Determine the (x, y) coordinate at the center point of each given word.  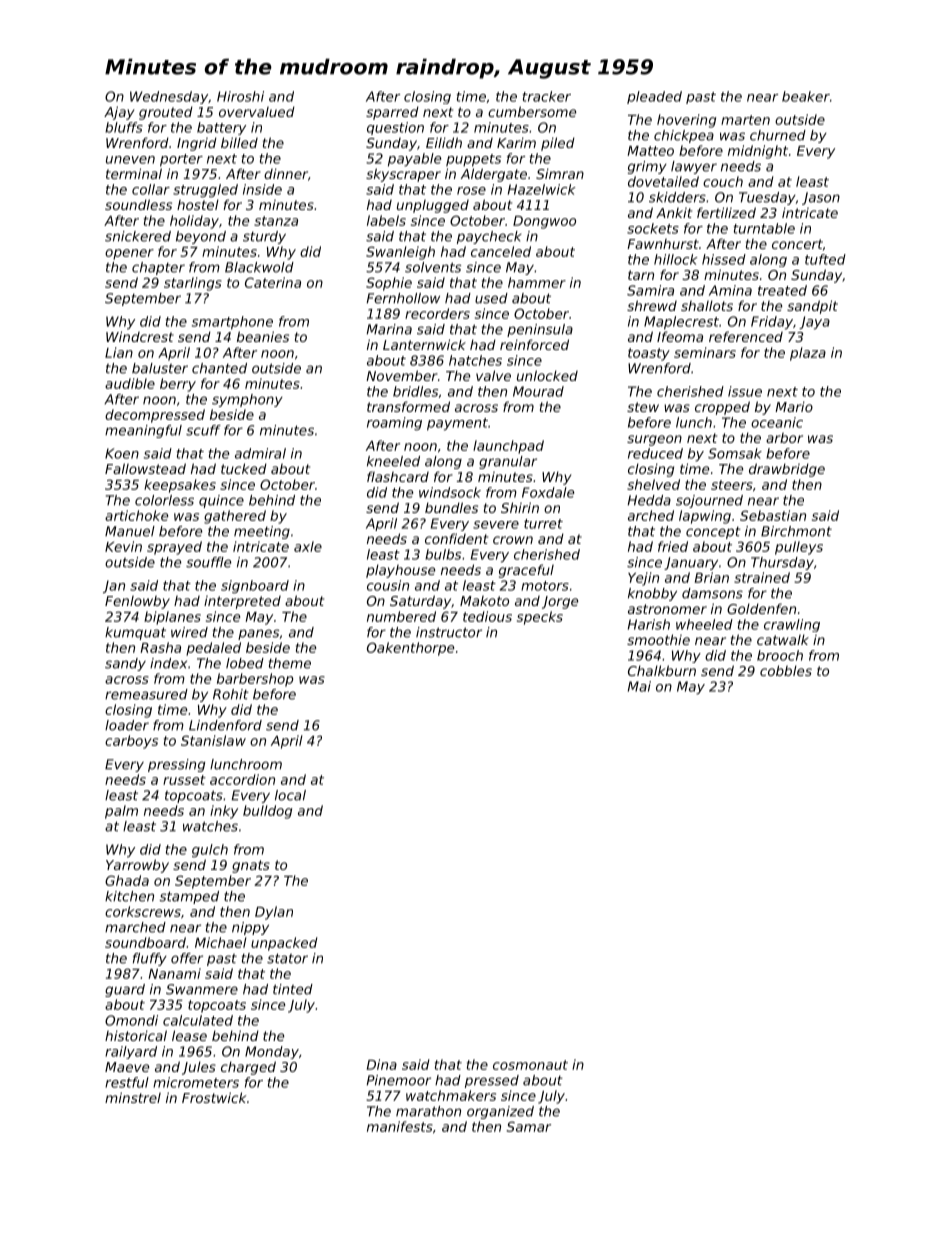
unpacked (284, 944)
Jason (821, 198)
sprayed (174, 548)
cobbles (786, 670)
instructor (449, 632)
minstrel (133, 1097)
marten (745, 120)
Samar (528, 1126)
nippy (250, 928)
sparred (392, 113)
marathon (428, 1111)
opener (129, 254)
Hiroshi (240, 96)
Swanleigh (400, 253)
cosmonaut (530, 1065)
